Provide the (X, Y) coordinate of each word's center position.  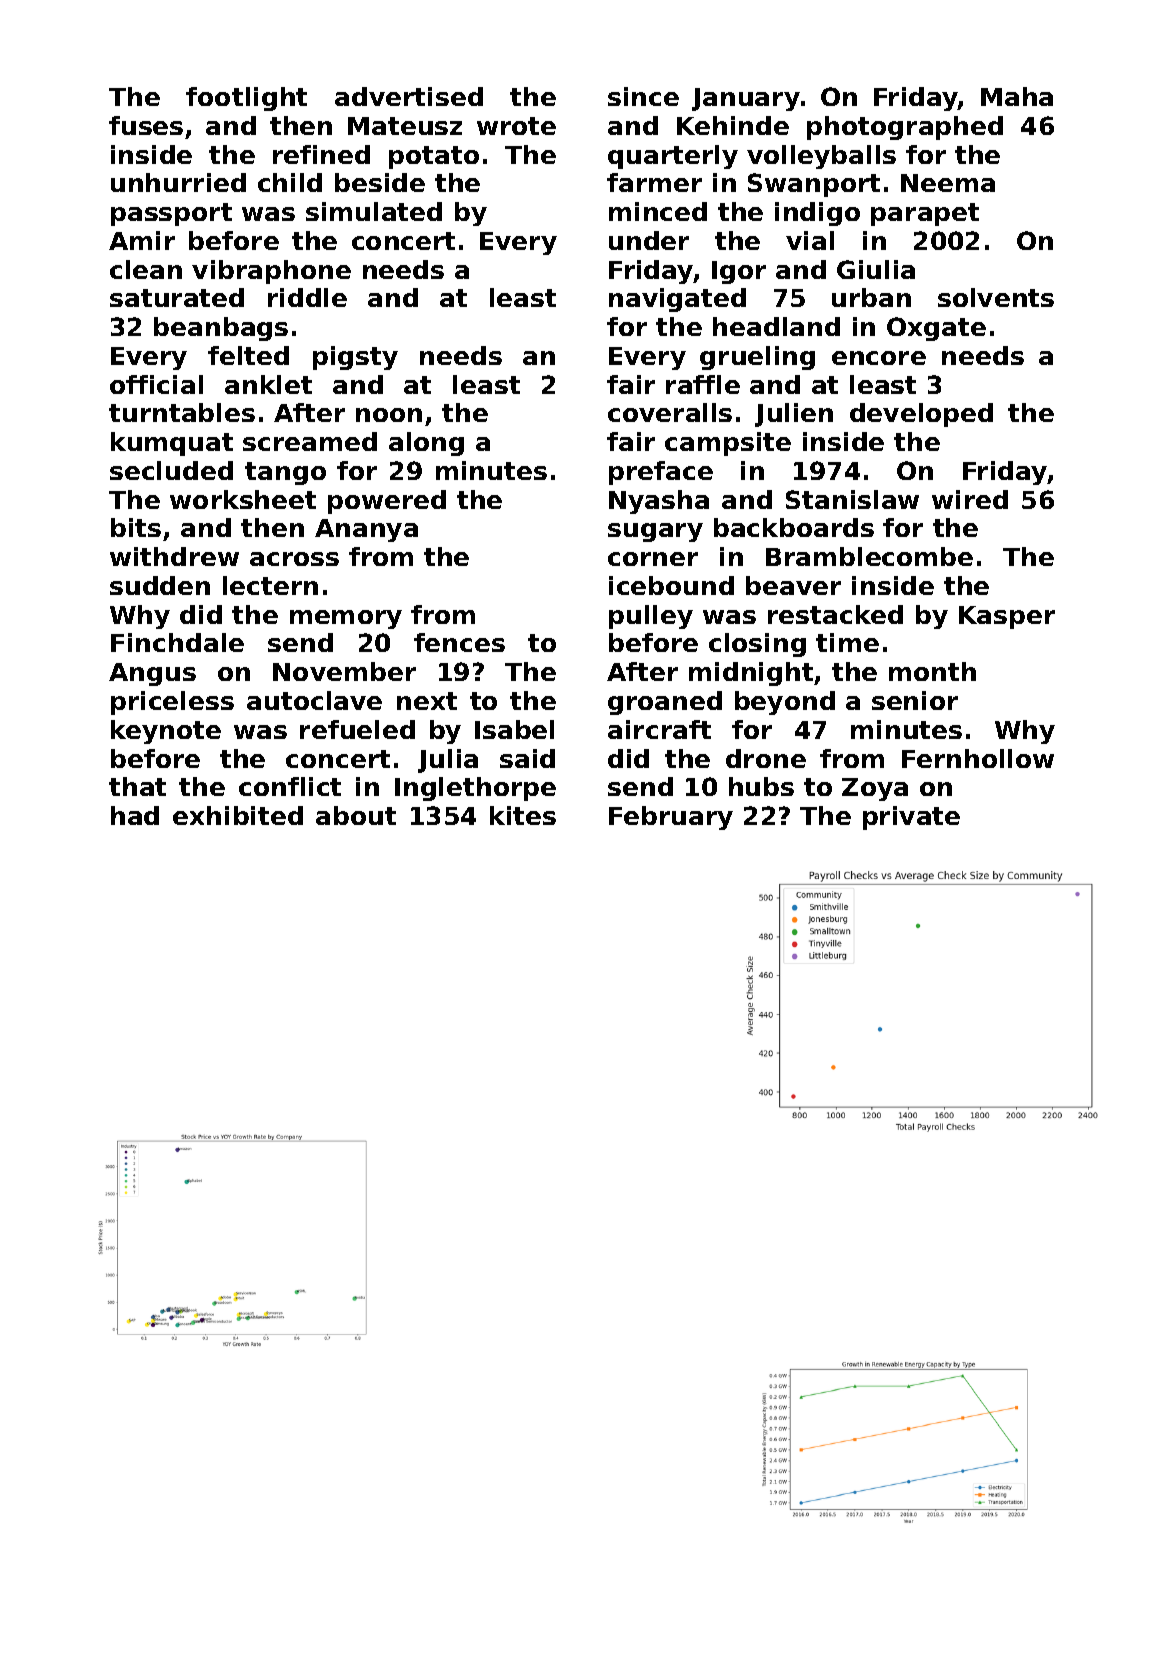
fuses (146, 125)
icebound (671, 585)
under (649, 240)
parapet (925, 214)
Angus (152, 674)
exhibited (238, 815)
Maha (1017, 96)
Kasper (1007, 617)
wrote (516, 126)
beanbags (221, 329)
